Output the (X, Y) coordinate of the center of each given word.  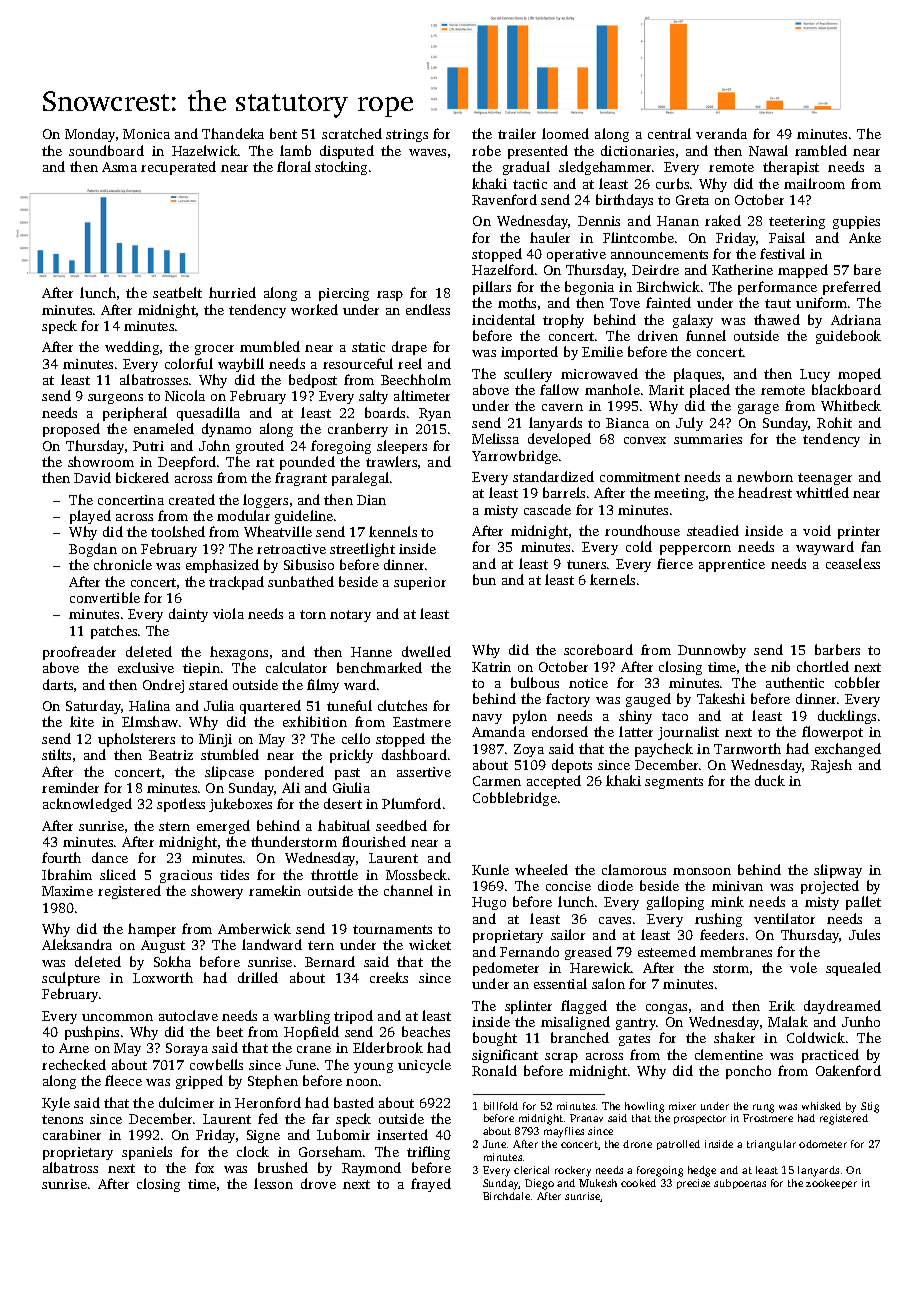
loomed (565, 133)
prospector (700, 1119)
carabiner (72, 1134)
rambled (821, 150)
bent (283, 133)
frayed (431, 1185)
